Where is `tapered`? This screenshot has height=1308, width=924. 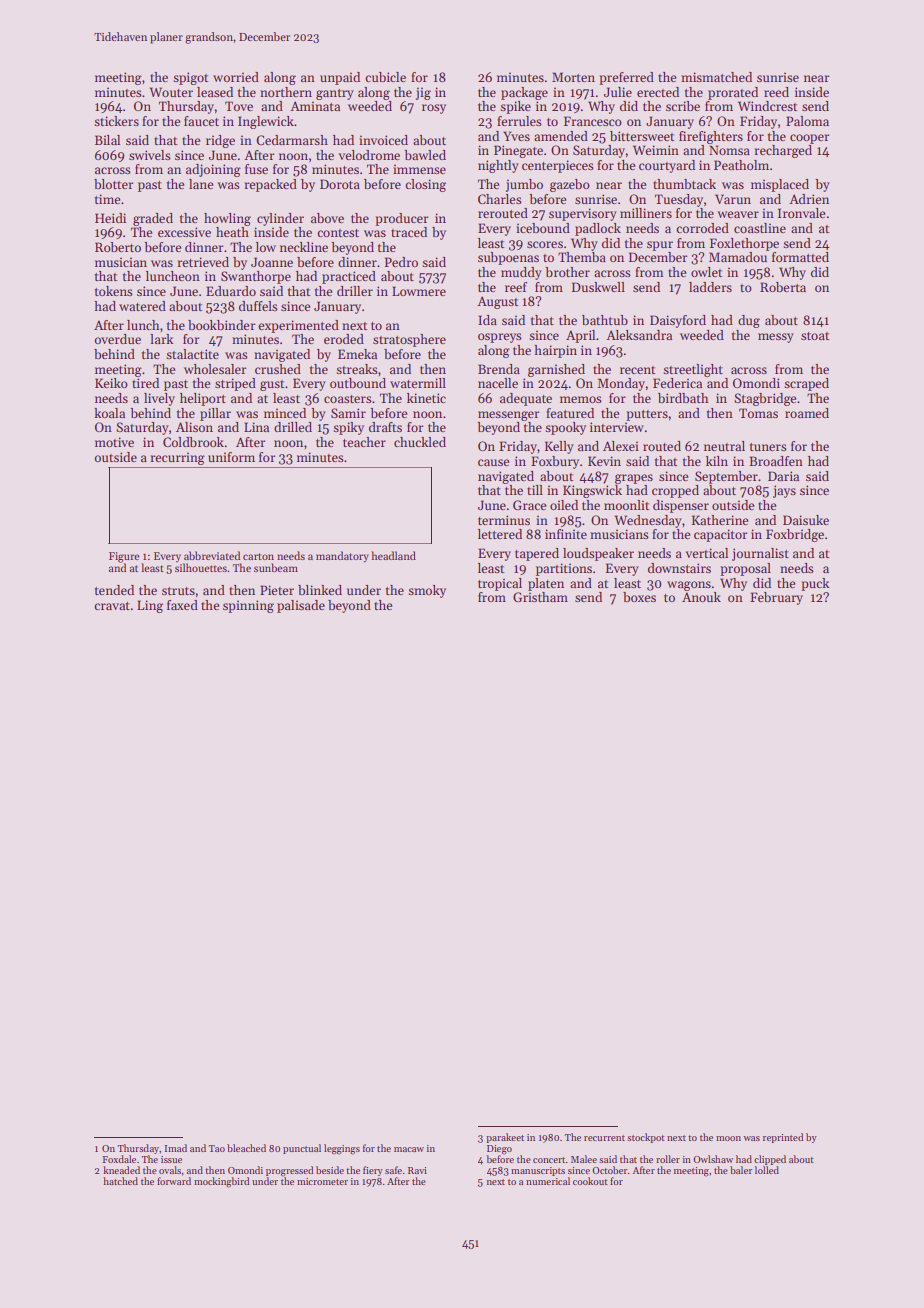
tapered is located at coordinates (537, 554).
